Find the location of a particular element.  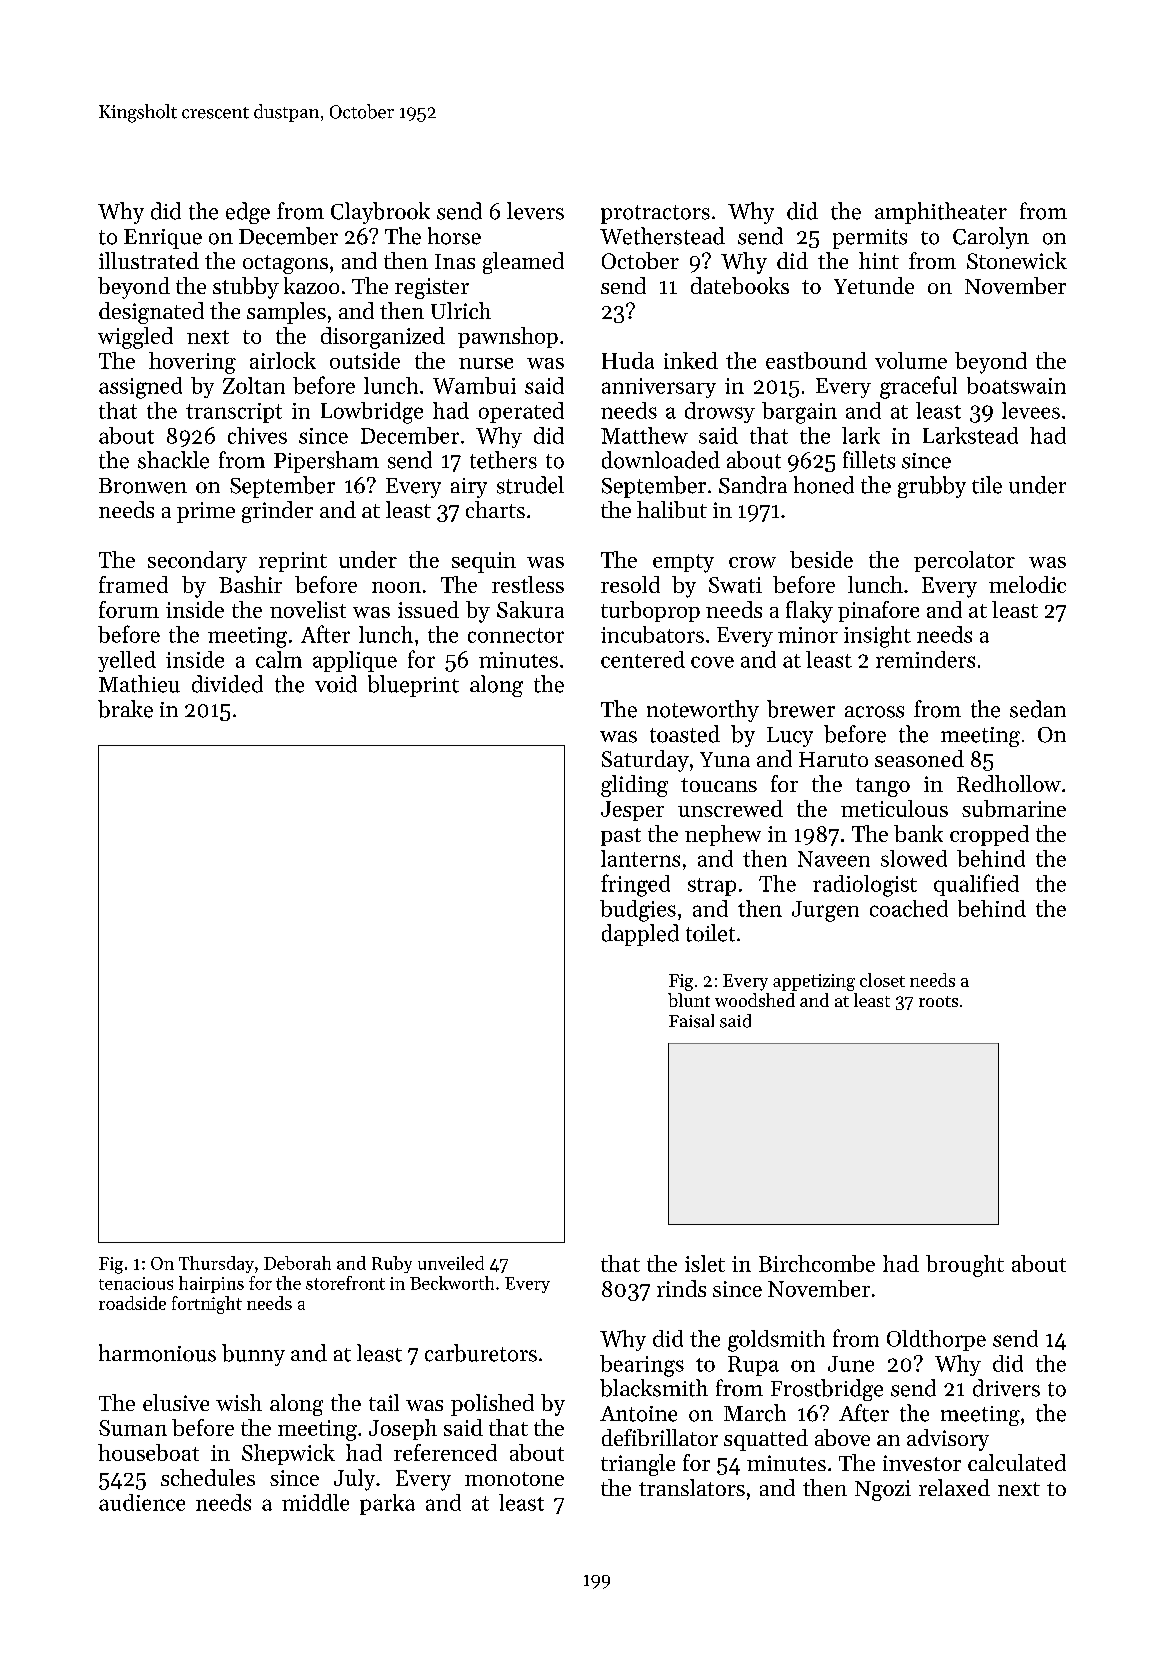

brought is located at coordinates (965, 1266).
